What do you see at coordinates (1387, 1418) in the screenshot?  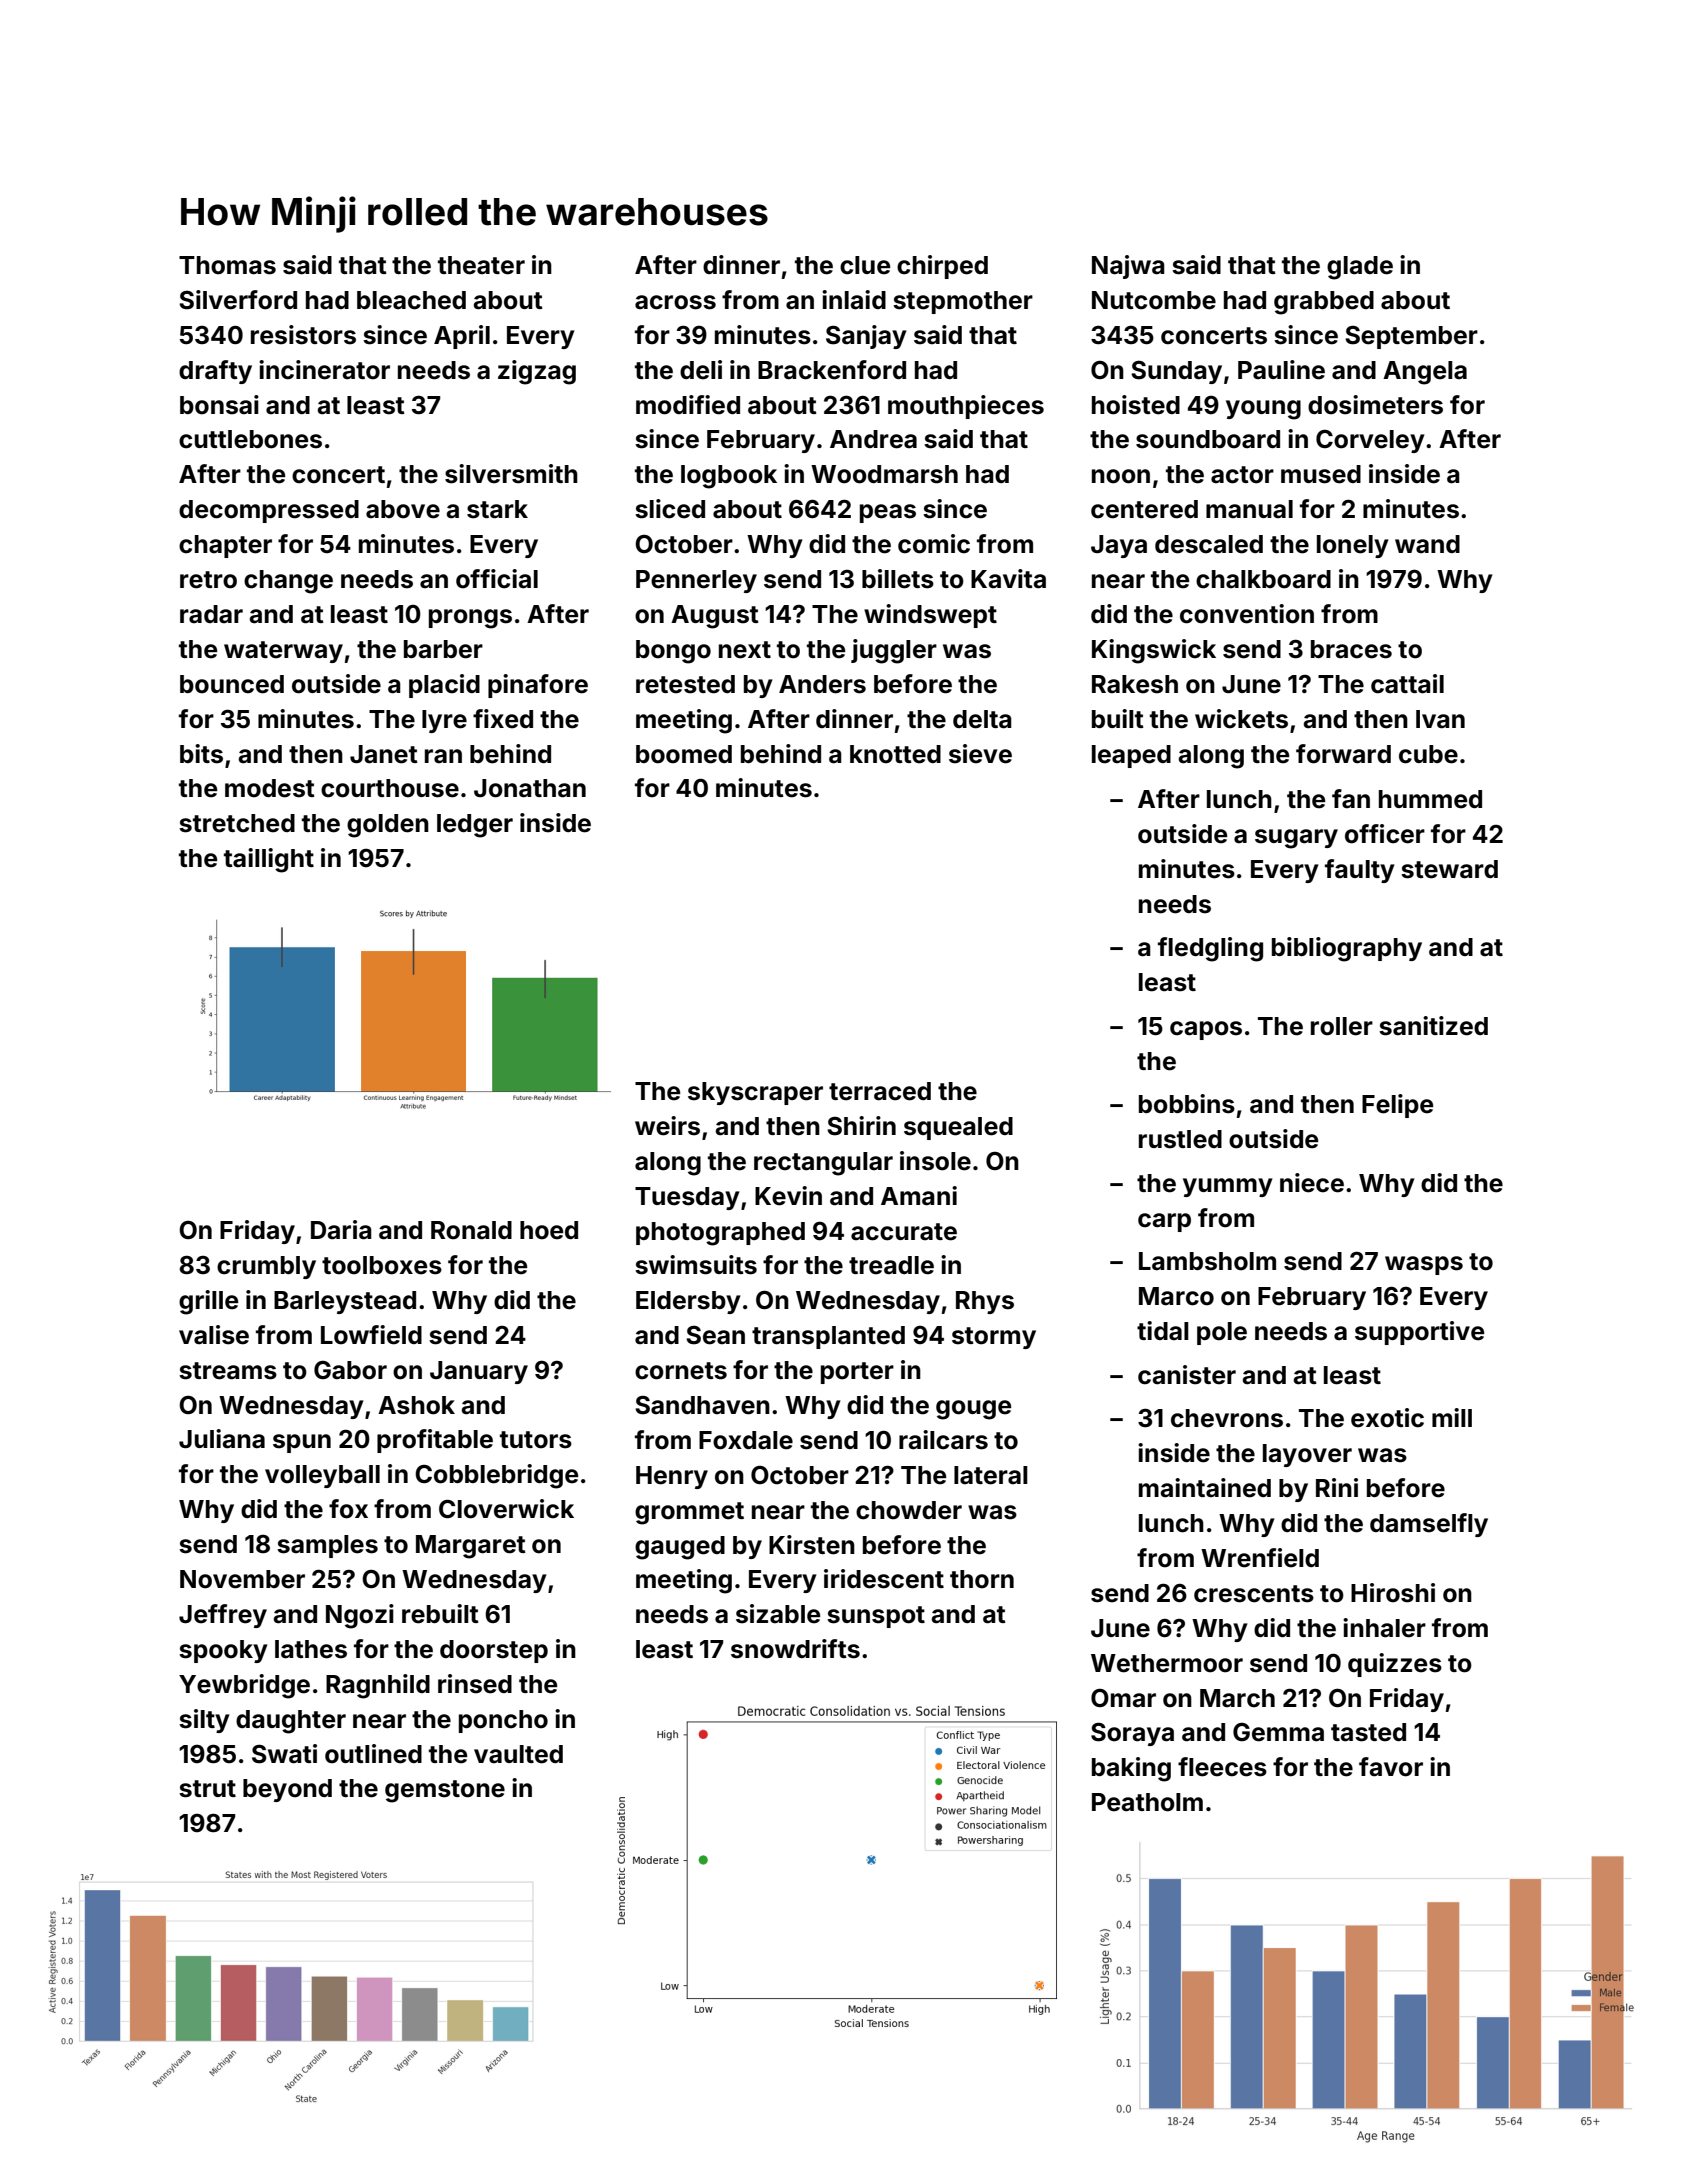 I see `exotic` at bounding box center [1387, 1418].
